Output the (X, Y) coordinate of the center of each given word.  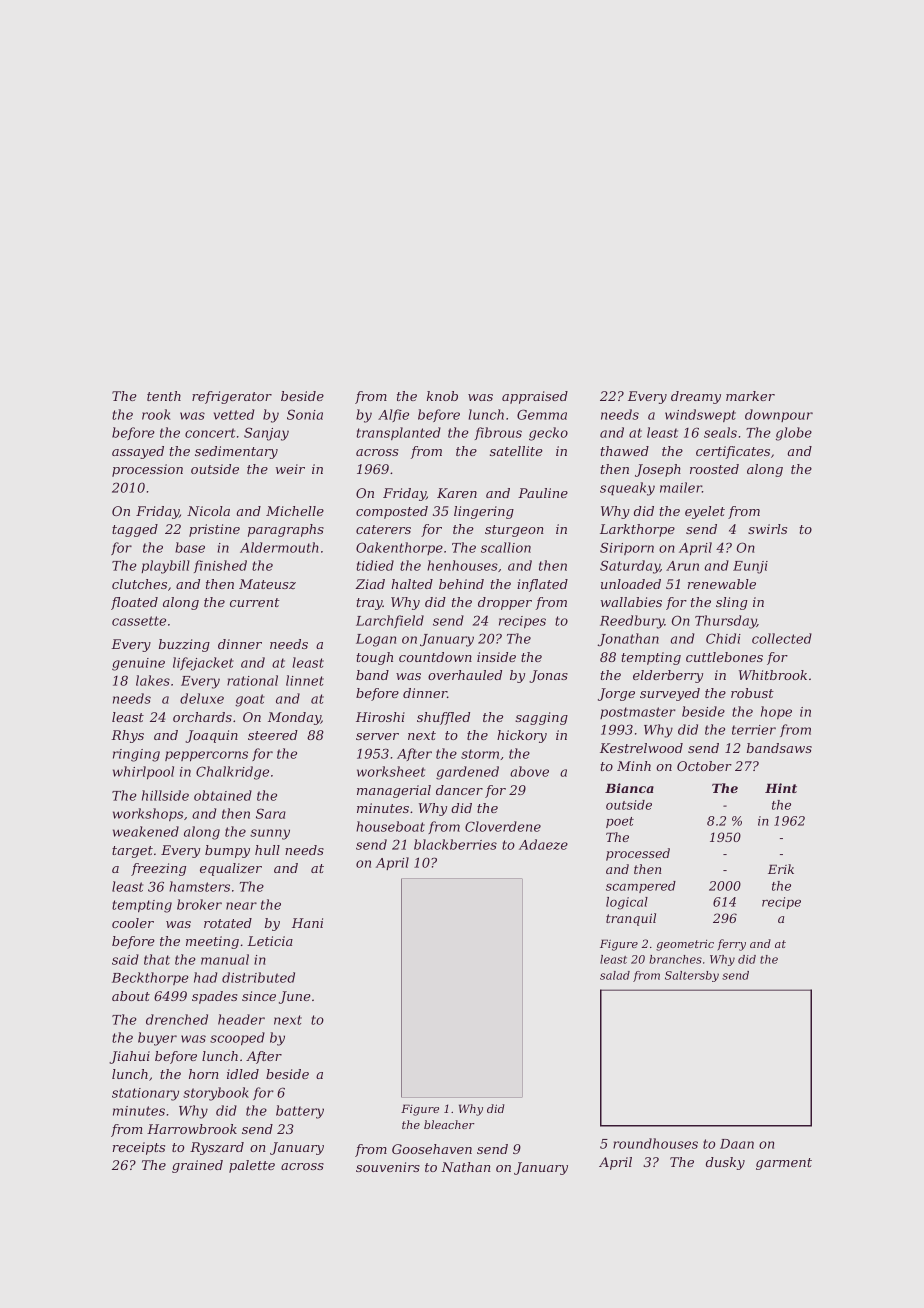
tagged (135, 530)
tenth (164, 396)
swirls (767, 529)
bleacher (449, 1124)
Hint (781, 788)
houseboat (390, 826)
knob (442, 396)
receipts (139, 1148)
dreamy (696, 397)
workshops (148, 814)
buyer (157, 1039)
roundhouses (655, 1143)
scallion (506, 547)
